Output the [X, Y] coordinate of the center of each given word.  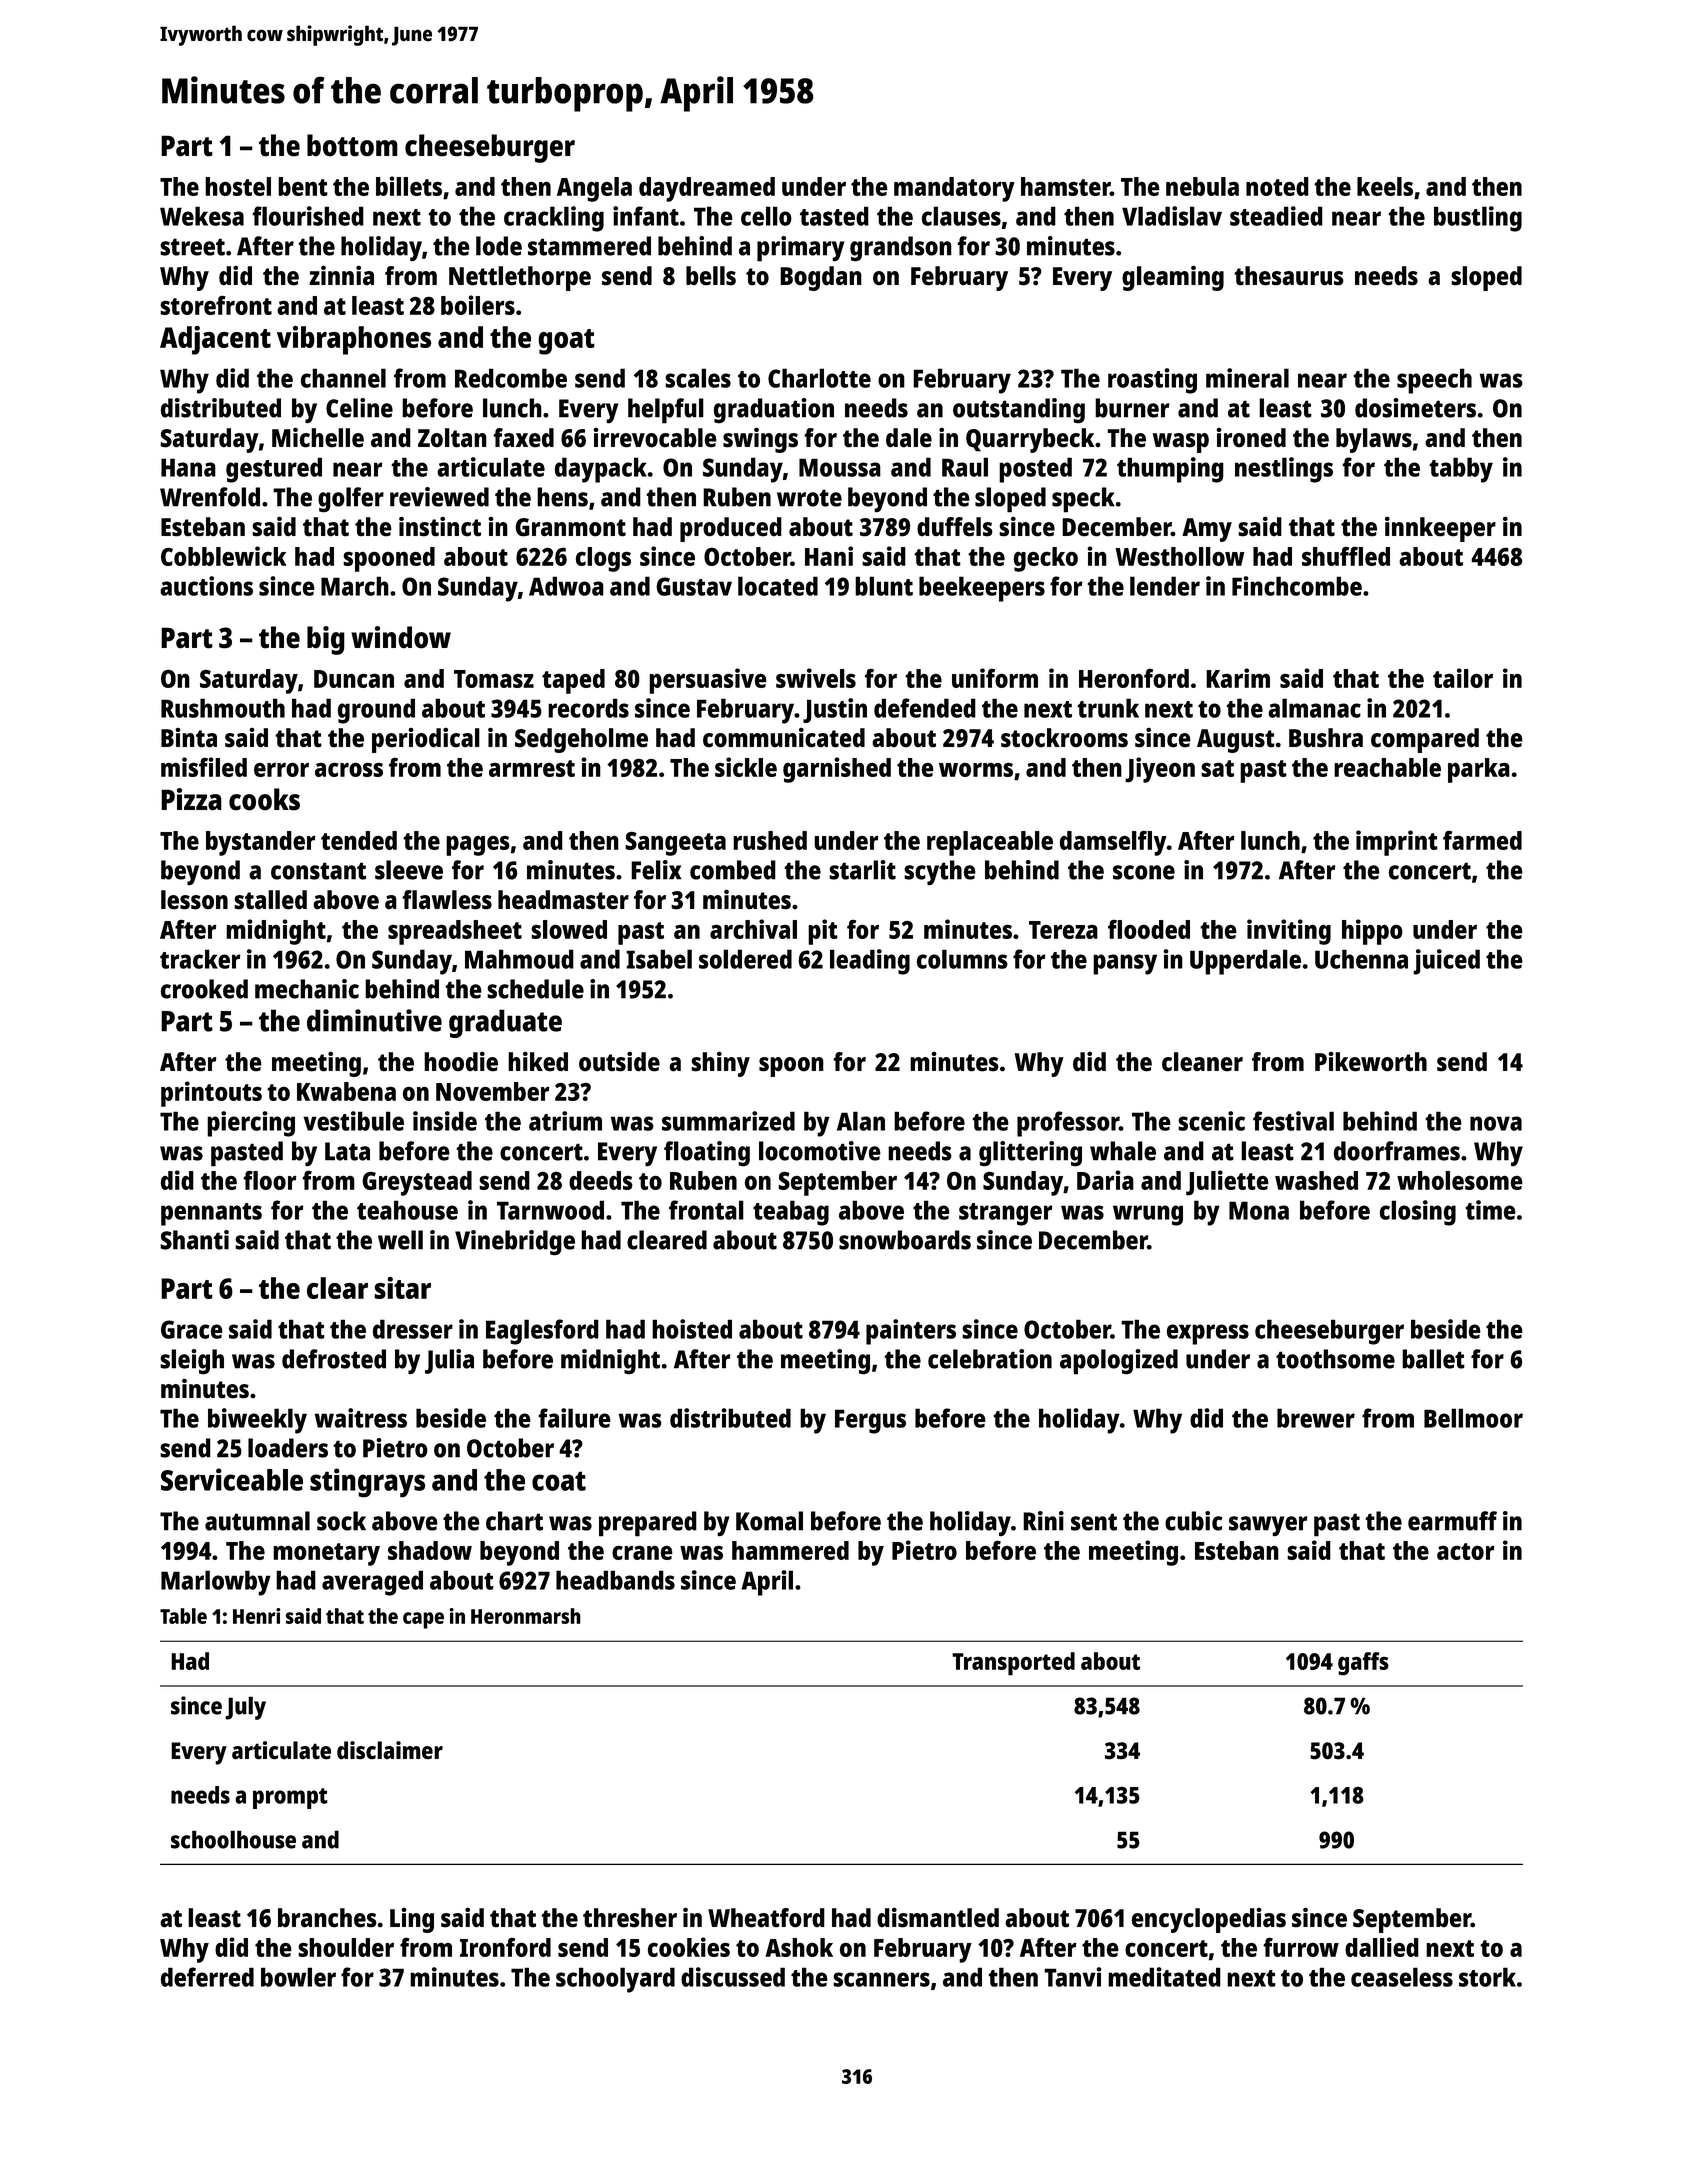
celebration [990, 1359]
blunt [884, 586]
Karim [1238, 678]
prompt [290, 1798]
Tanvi [1073, 1977]
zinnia [341, 275]
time [1490, 1210]
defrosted [334, 1359]
